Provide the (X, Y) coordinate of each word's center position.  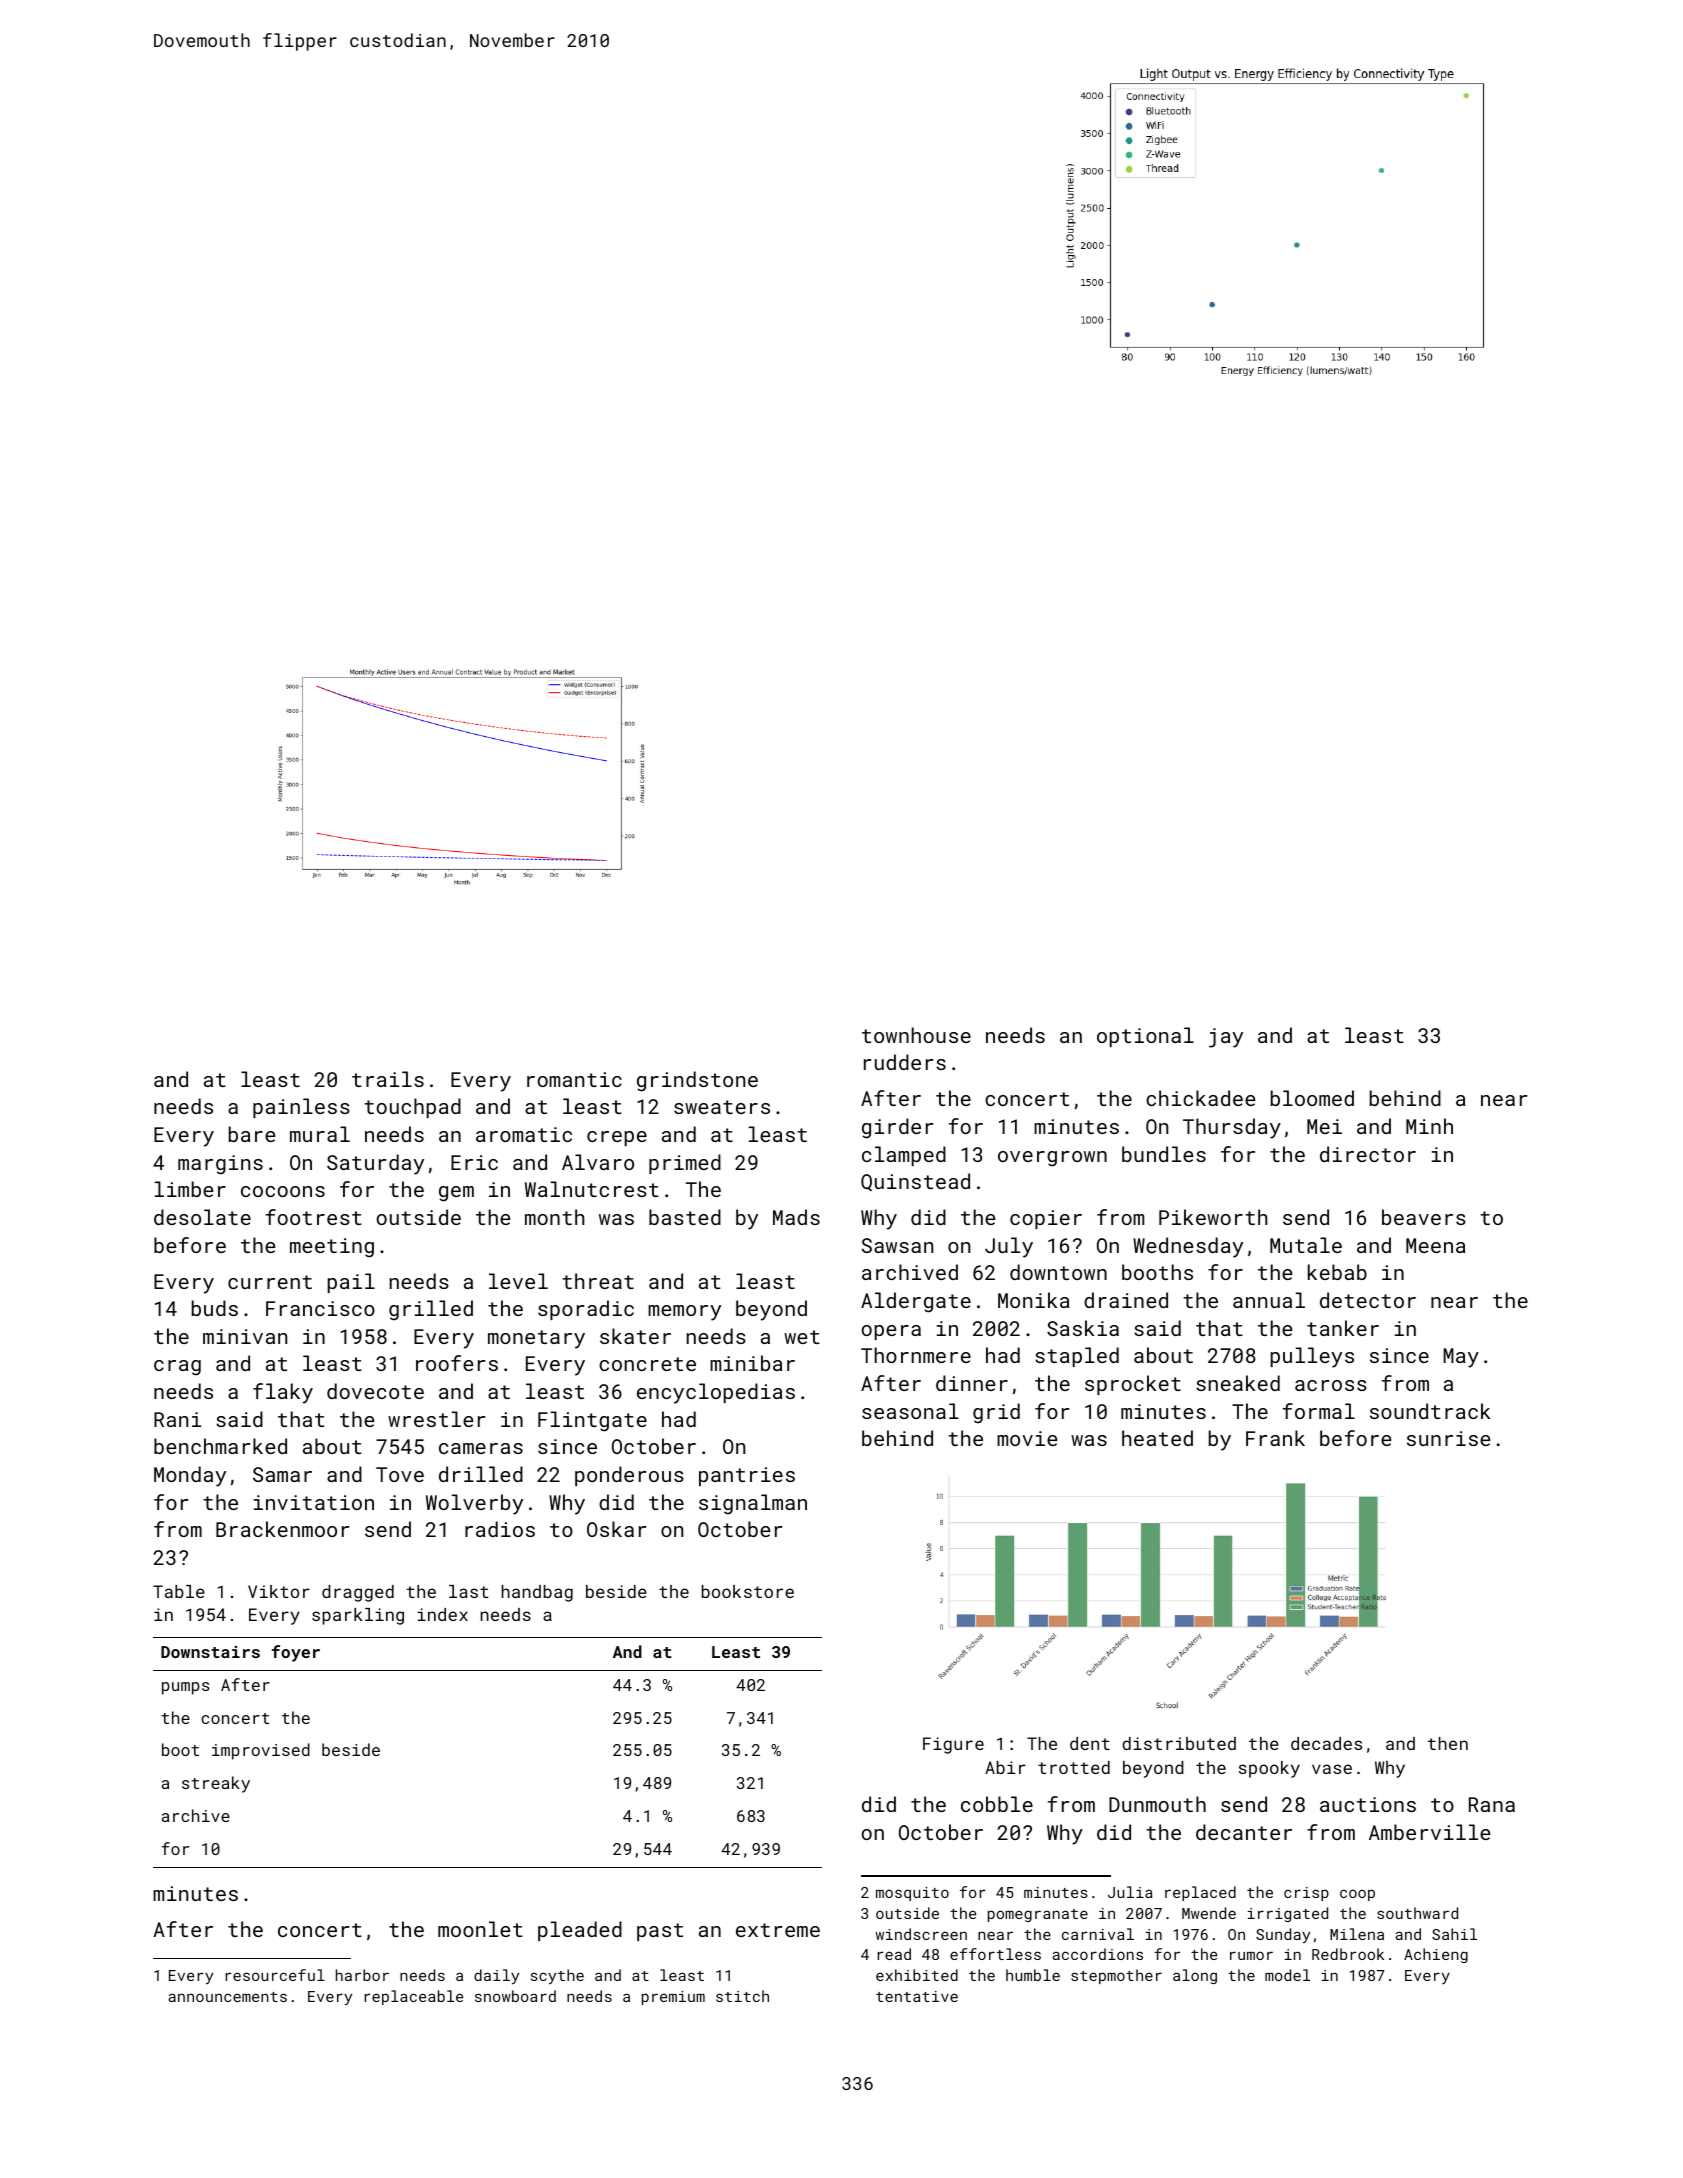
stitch (742, 1996)
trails (388, 1079)
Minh (1429, 1126)
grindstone (697, 1081)
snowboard (515, 1996)
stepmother (1116, 1976)
